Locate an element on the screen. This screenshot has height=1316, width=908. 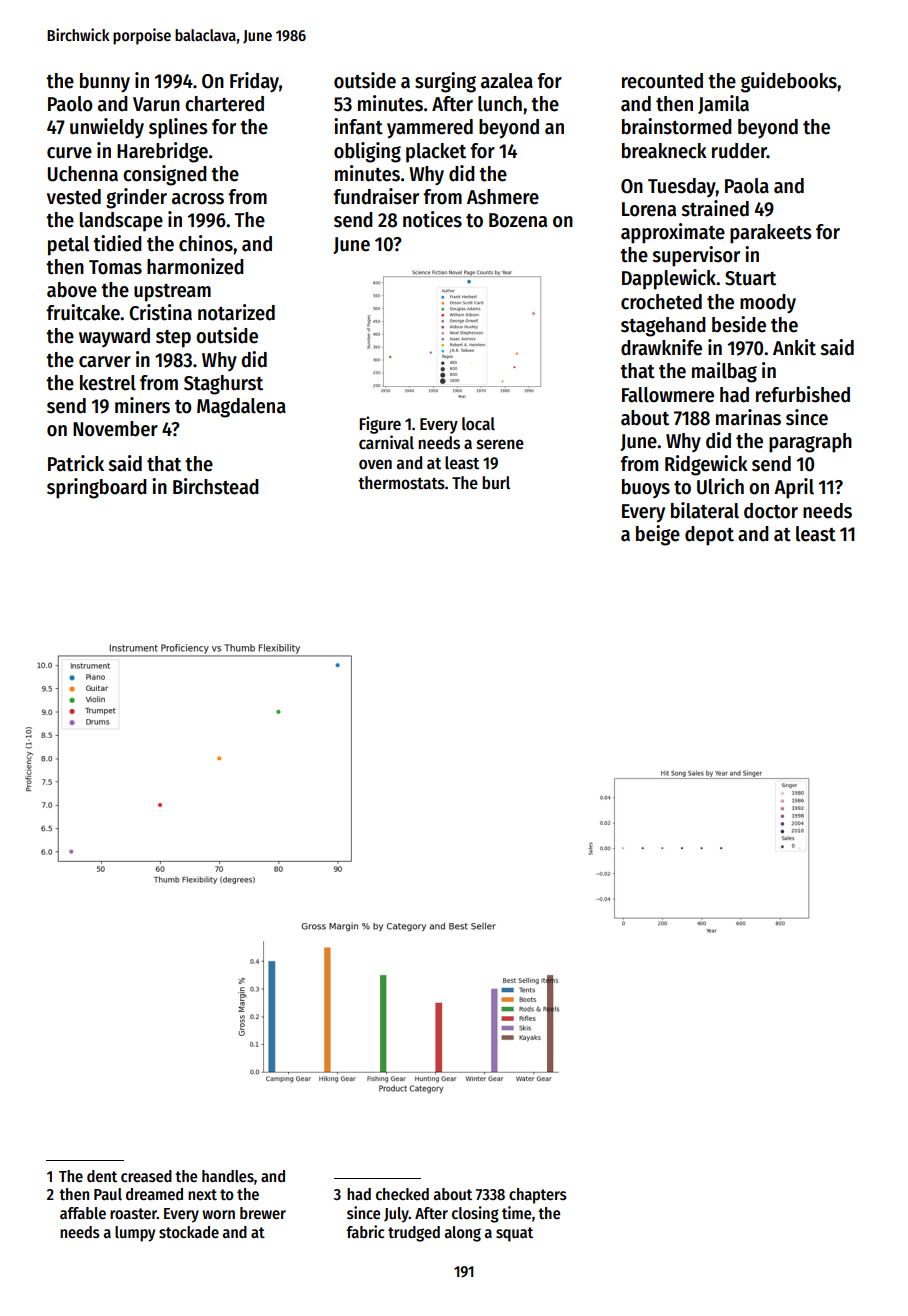
checked is located at coordinates (402, 1194).
